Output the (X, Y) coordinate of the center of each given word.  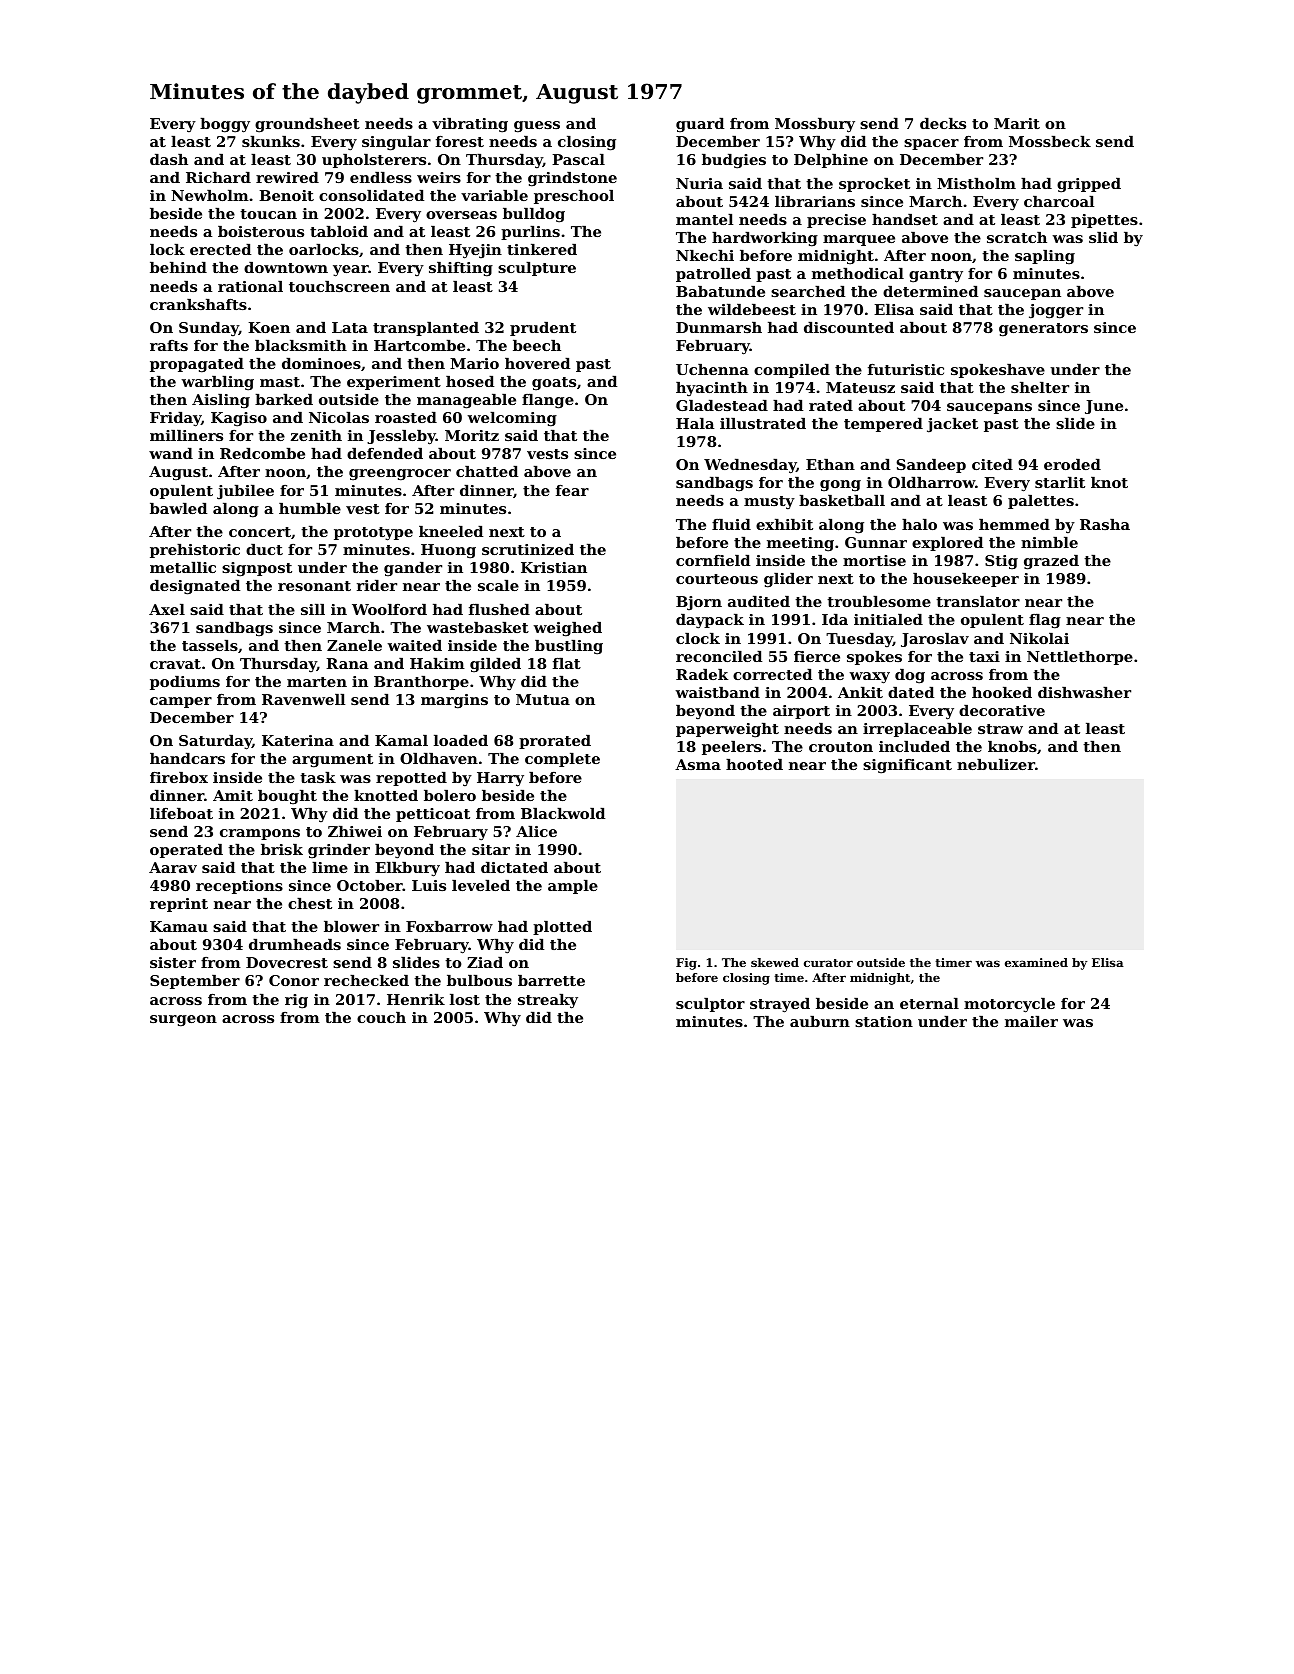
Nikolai (1039, 638)
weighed (567, 629)
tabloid (339, 231)
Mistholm (976, 183)
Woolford (389, 609)
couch (381, 1017)
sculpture (537, 269)
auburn (820, 1021)
